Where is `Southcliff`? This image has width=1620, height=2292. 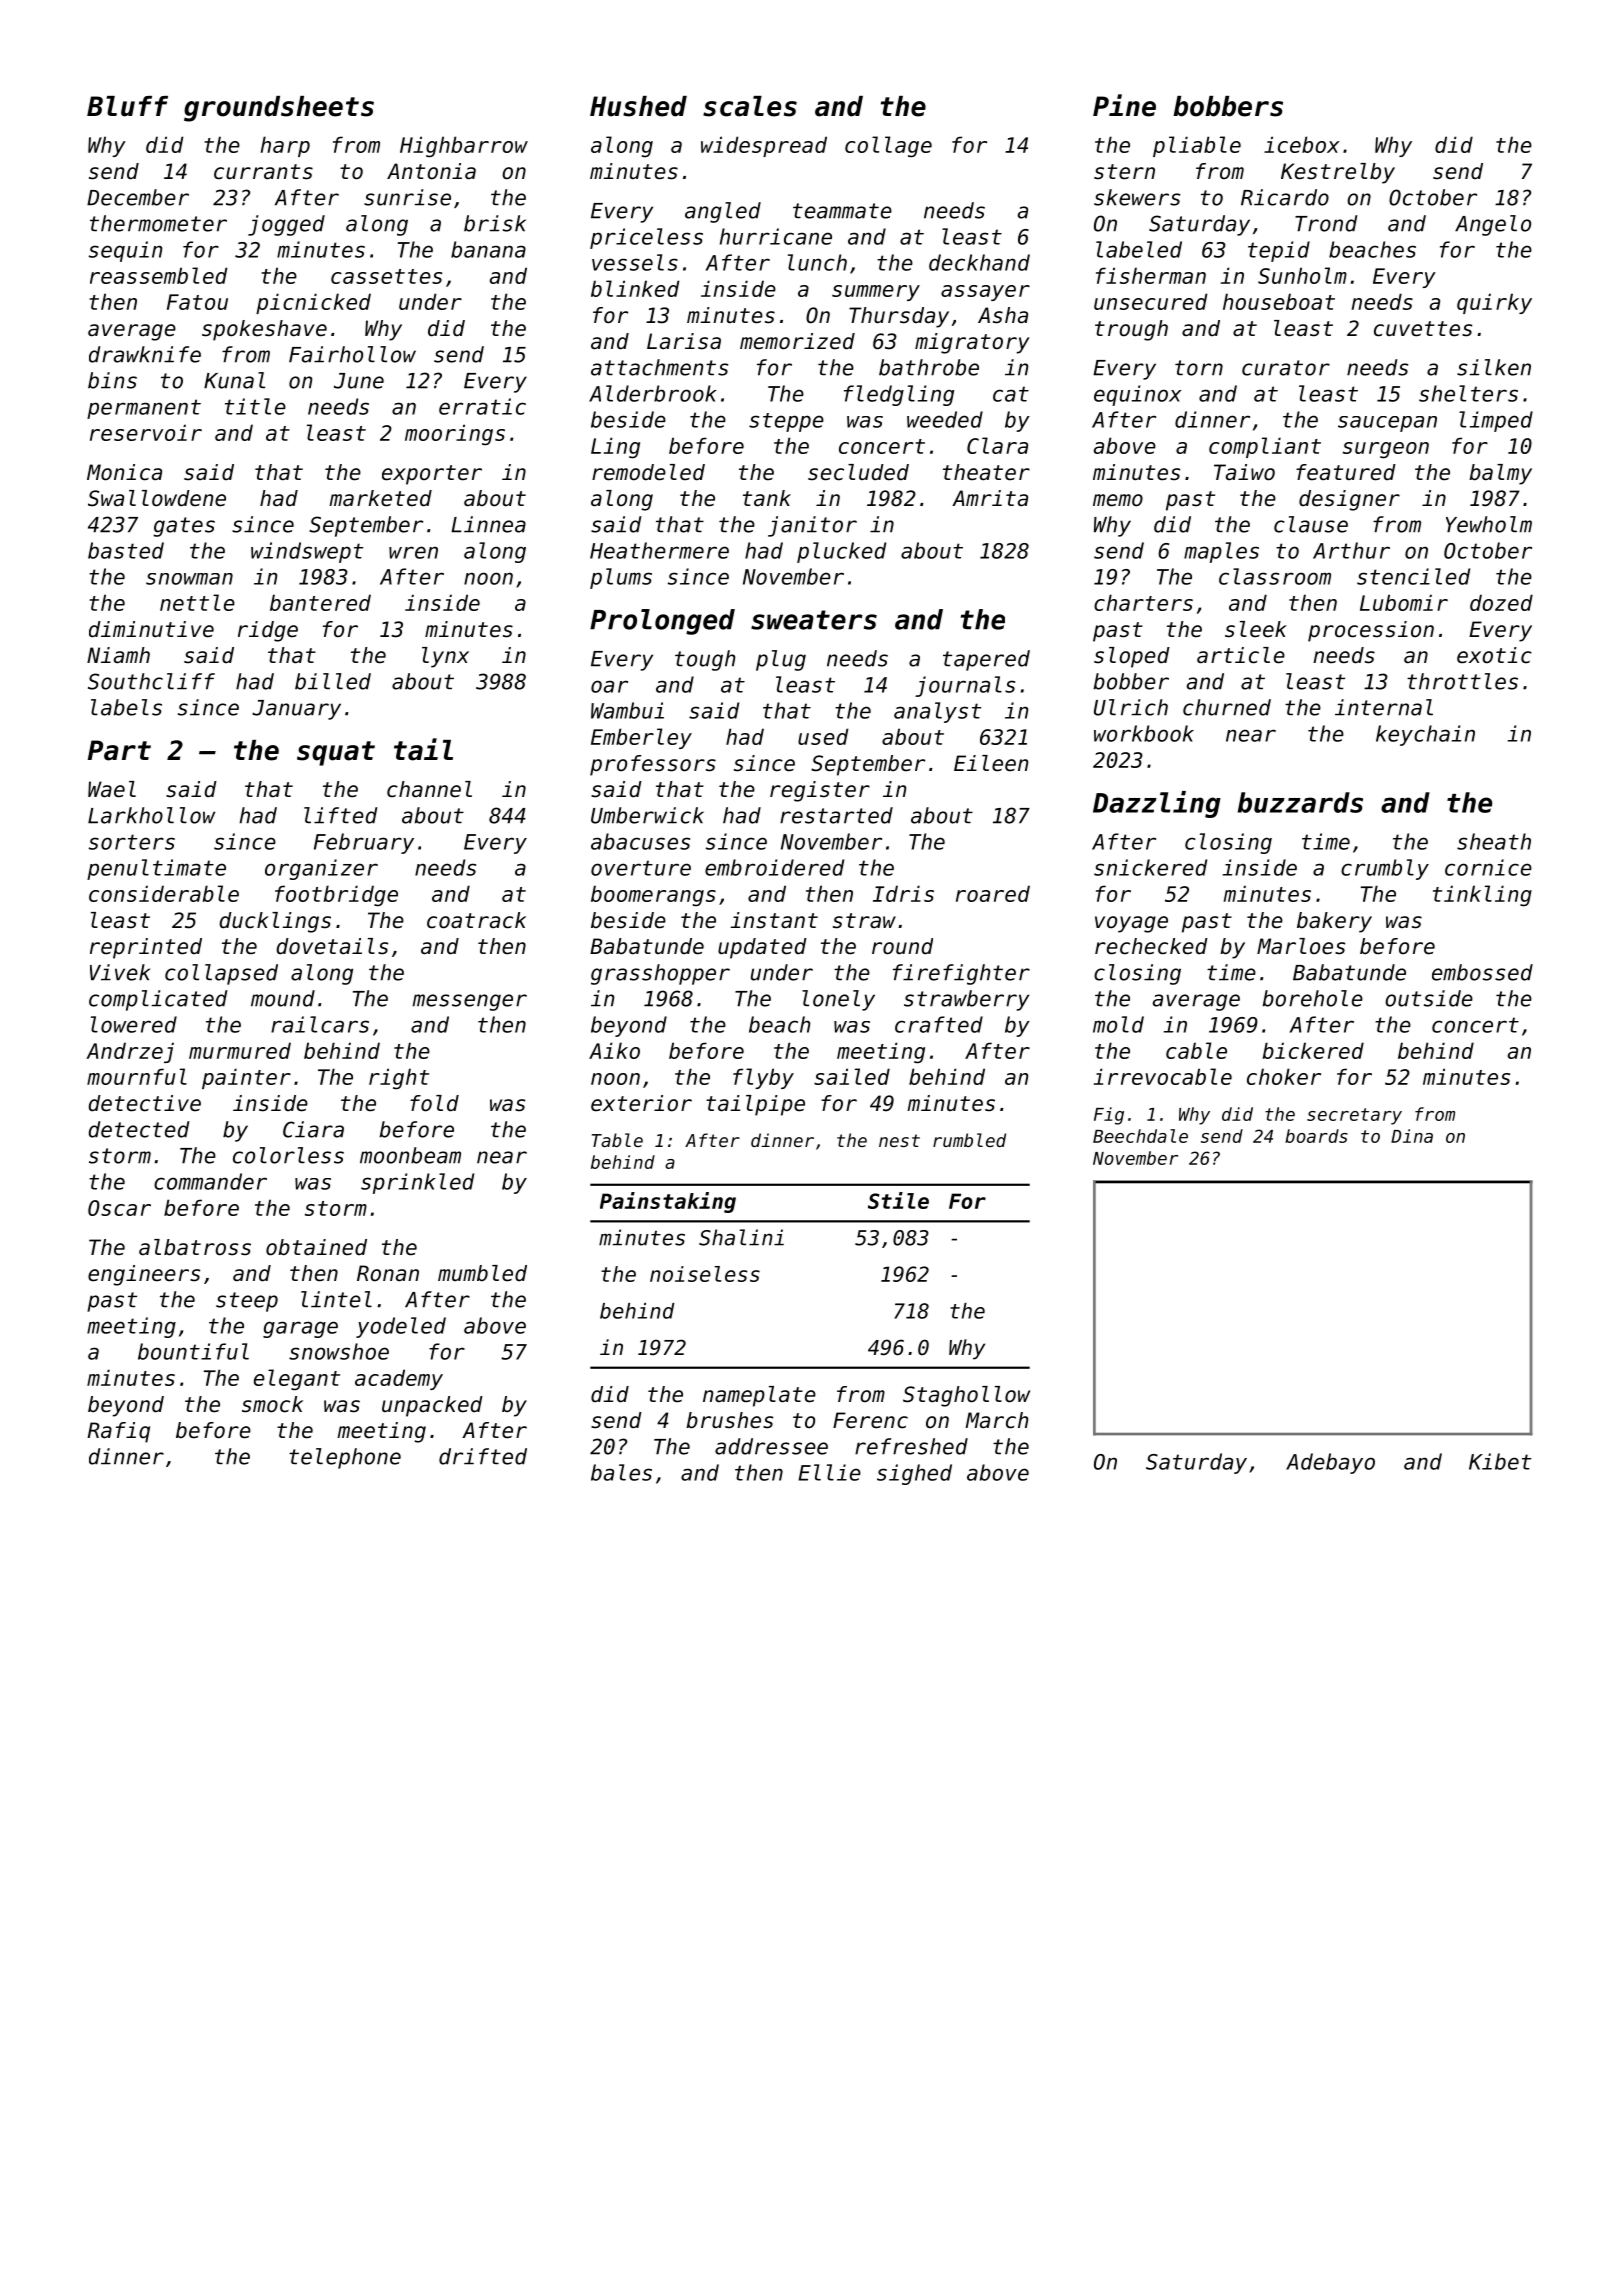
Southcliff is located at coordinates (151, 681).
